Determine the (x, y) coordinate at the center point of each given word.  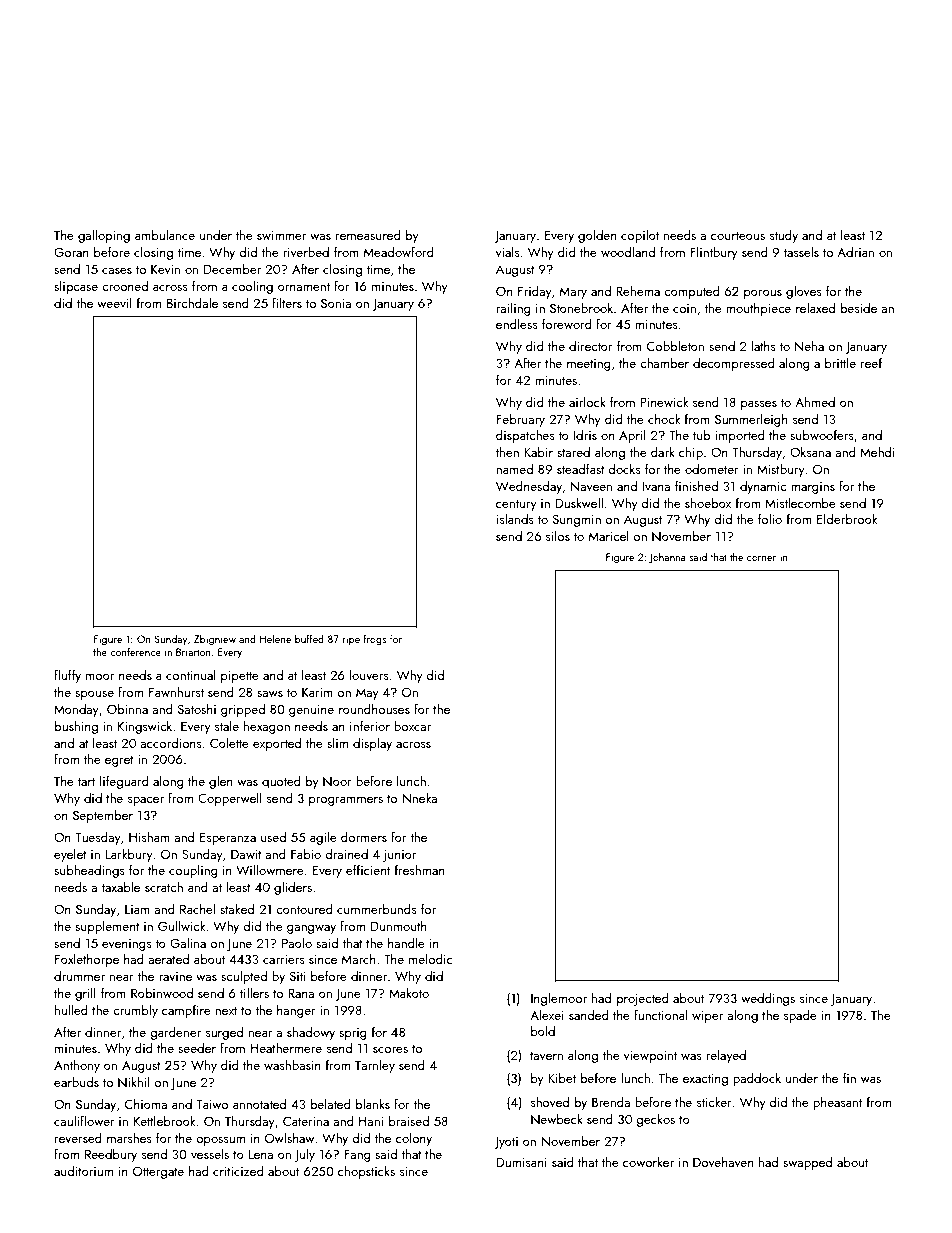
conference (135, 651)
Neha (809, 345)
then (507, 451)
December (232, 269)
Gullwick (181, 925)
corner (761, 558)
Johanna (667, 558)
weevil (114, 303)
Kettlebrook (164, 1121)
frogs (374, 640)
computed (692, 292)
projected (643, 999)
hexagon (267, 727)
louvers (369, 674)
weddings (768, 999)
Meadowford (399, 251)
